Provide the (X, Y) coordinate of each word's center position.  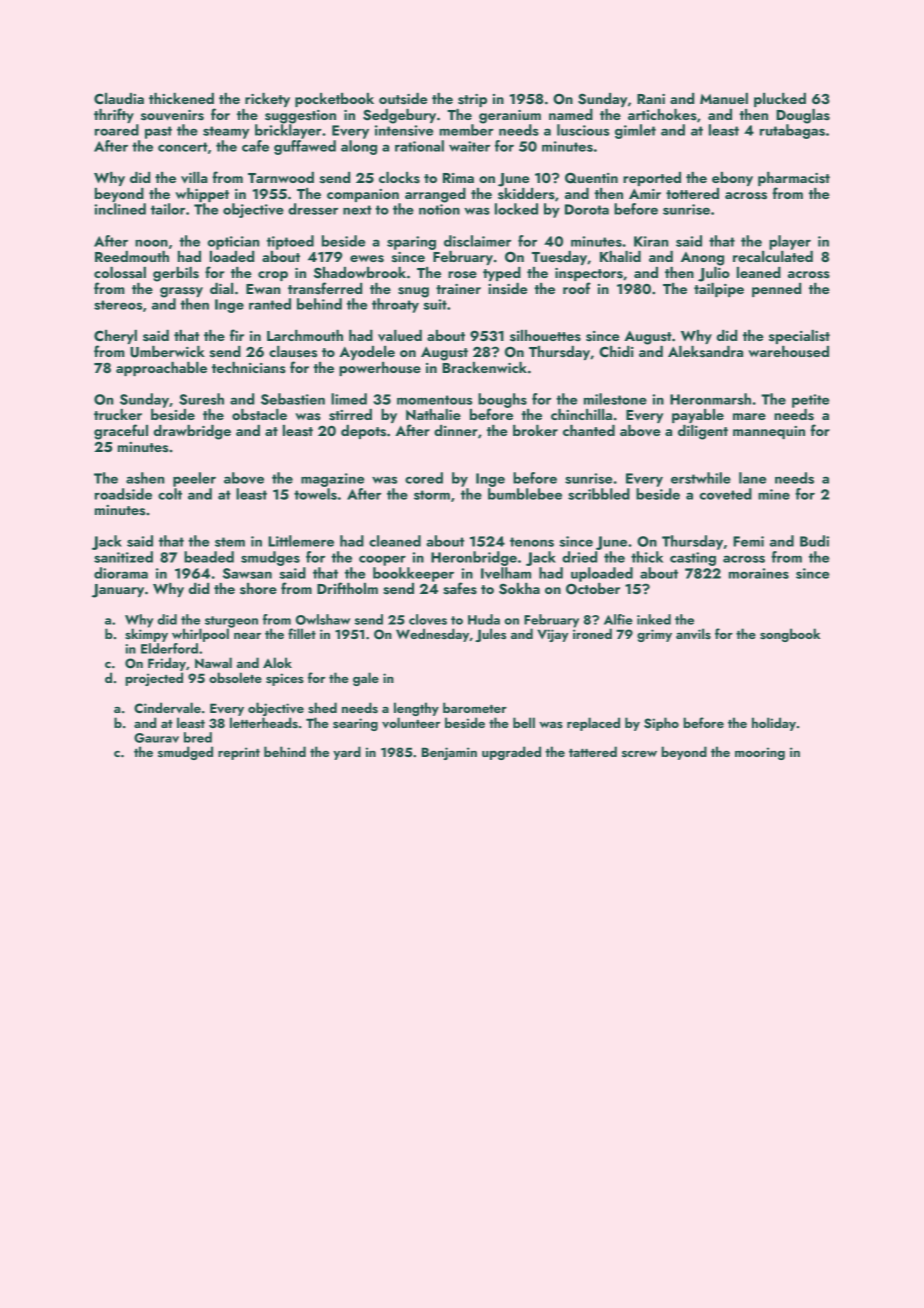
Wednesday (433, 635)
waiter (469, 146)
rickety (267, 100)
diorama (121, 573)
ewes (367, 259)
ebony (732, 179)
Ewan (263, 289)
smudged (185, 753)
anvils (693, 633)
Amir (645, 194)
